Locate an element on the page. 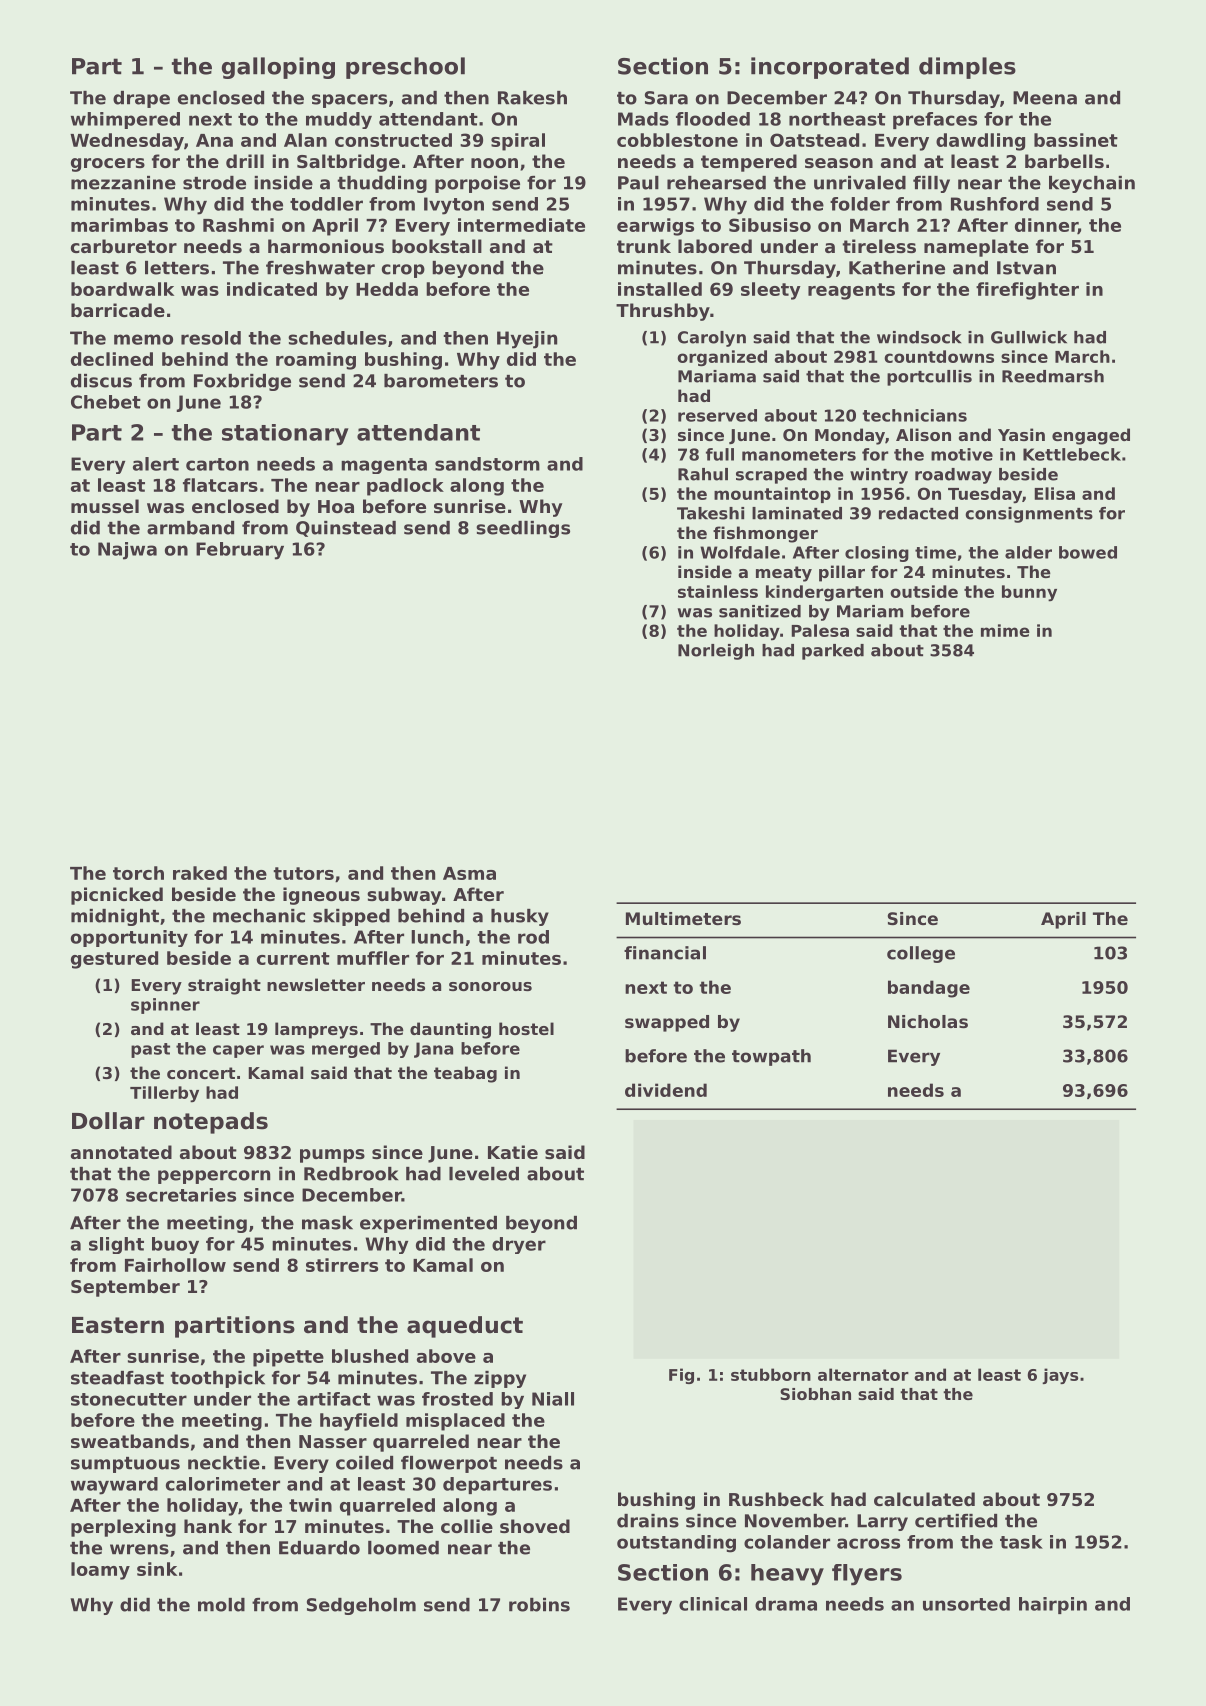 This document has height=1706, width=1206. trunk is located at coordinates (644, 246).
